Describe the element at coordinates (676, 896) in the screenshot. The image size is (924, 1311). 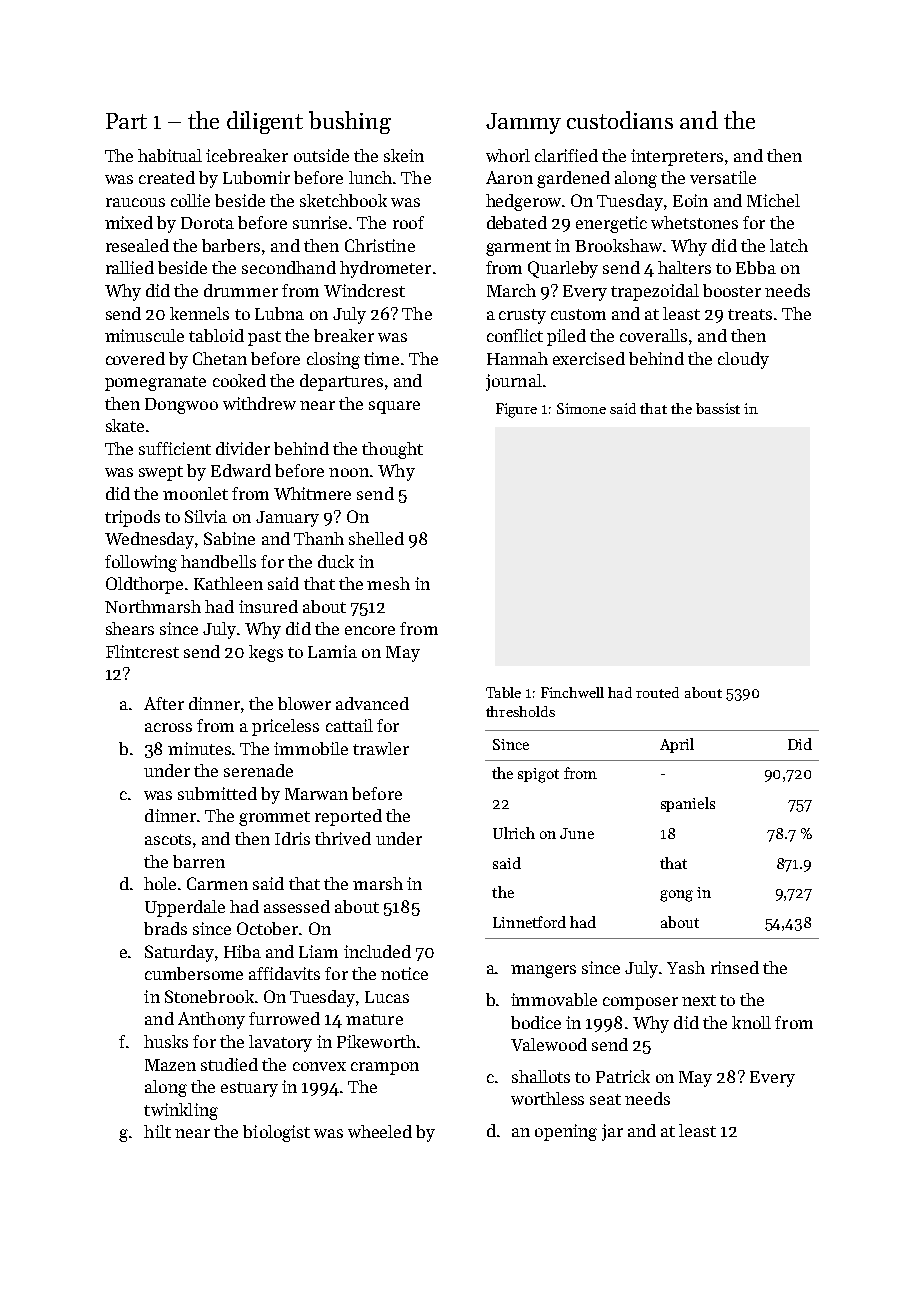
I see `gong` at that location.
